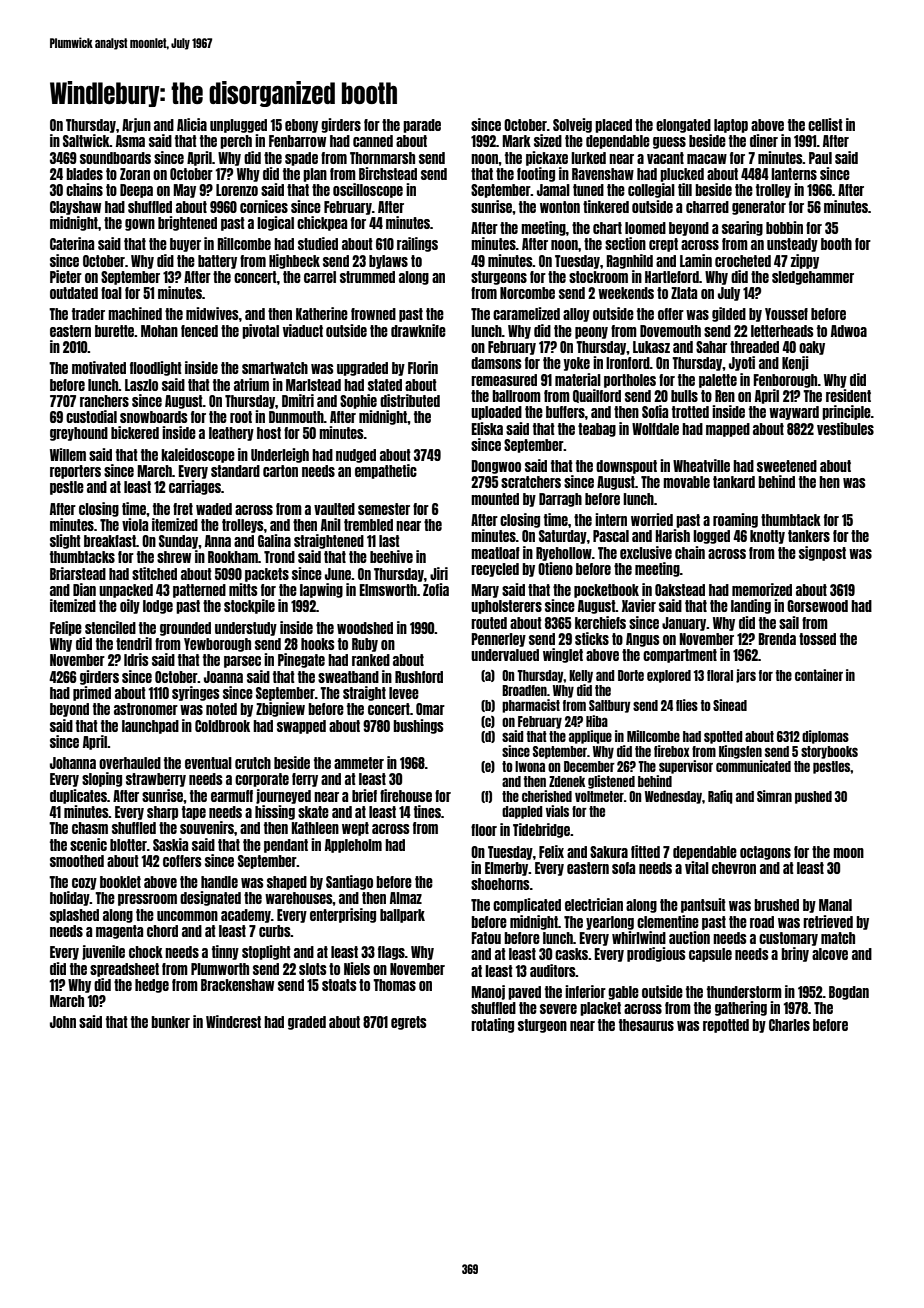  Describe the element at coordinates (795, 954) in the page. I see `briny` at that location.
